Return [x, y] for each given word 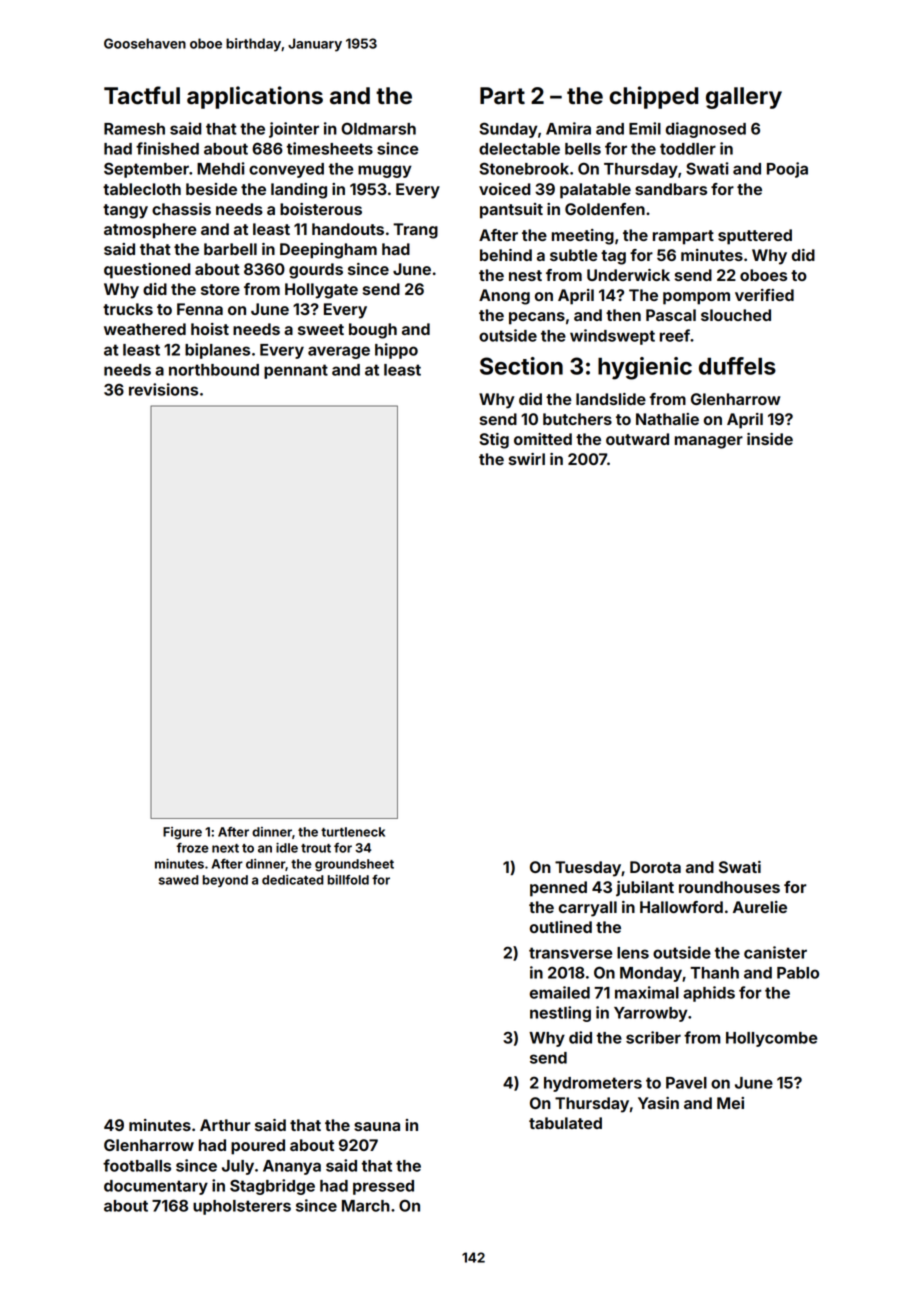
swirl [527, 459]
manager [709, 442]
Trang [415, 231]
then [623, 315]
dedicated [293, 880]
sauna [377, 1126]
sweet [321, 329]
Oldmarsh [378, 128]
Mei [730, 1103]
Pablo [798, 973]
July [238, 1167]
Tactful [142, 95]
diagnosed [706, 130]
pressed [383, 1187]
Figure [182, 833]
